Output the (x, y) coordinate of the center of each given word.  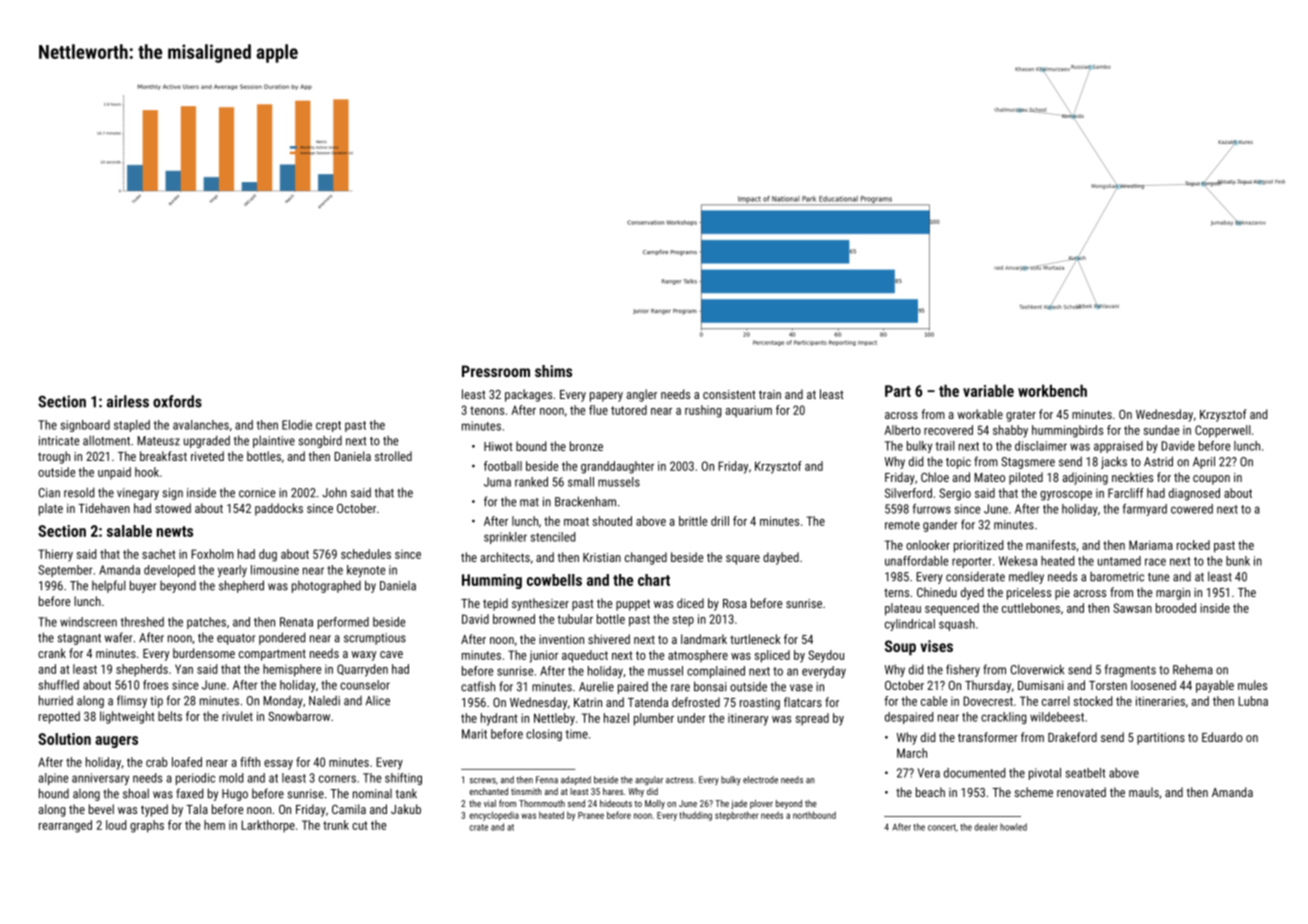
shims (553, 371)
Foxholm (212, 554)
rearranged (65, 826)
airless (128, 401)
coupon (1211, 480)
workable (980, 414)
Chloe (935, 477)
